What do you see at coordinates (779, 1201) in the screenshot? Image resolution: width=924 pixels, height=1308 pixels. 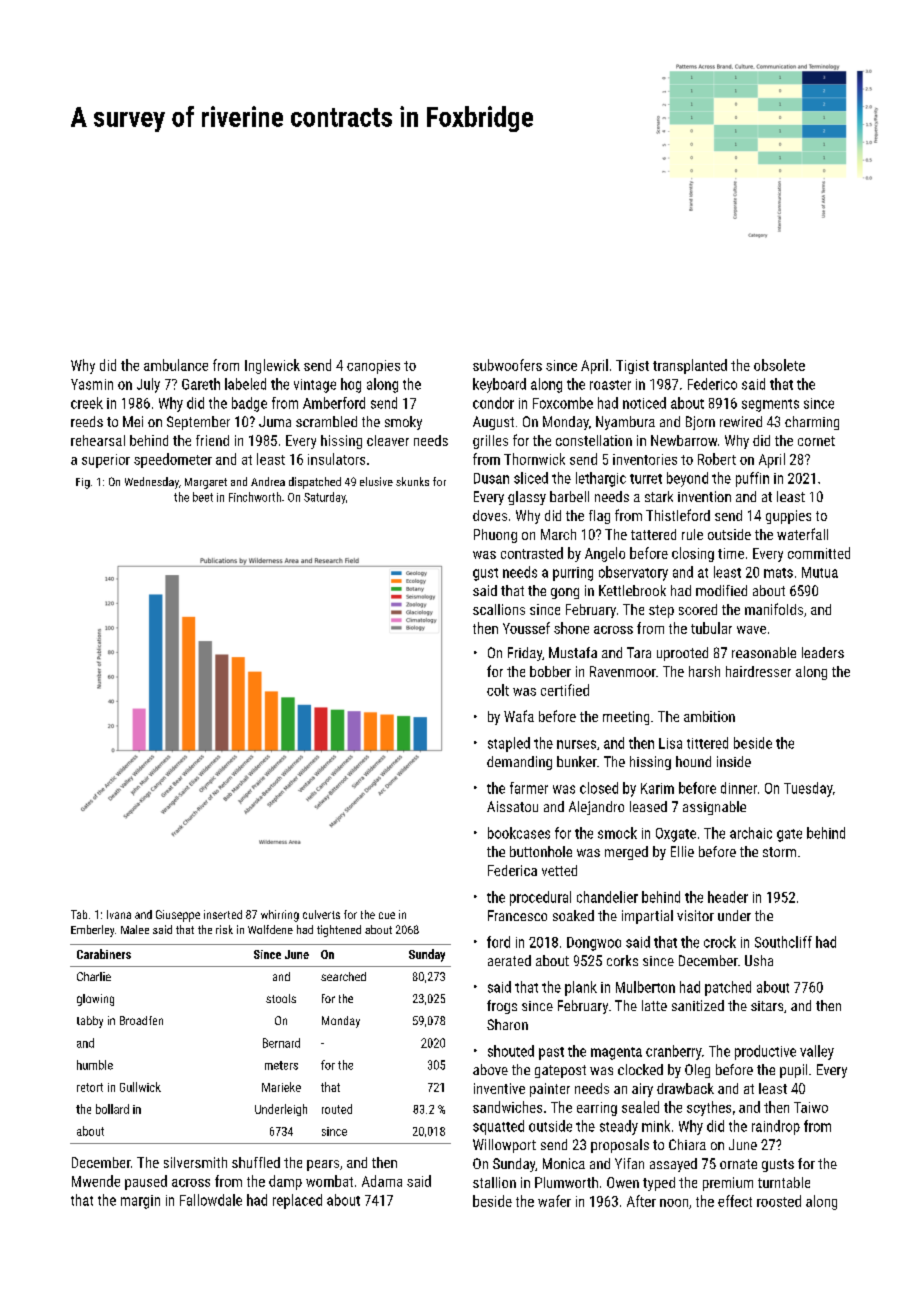 I see `roosted` at bounding box center [779, 1201].
